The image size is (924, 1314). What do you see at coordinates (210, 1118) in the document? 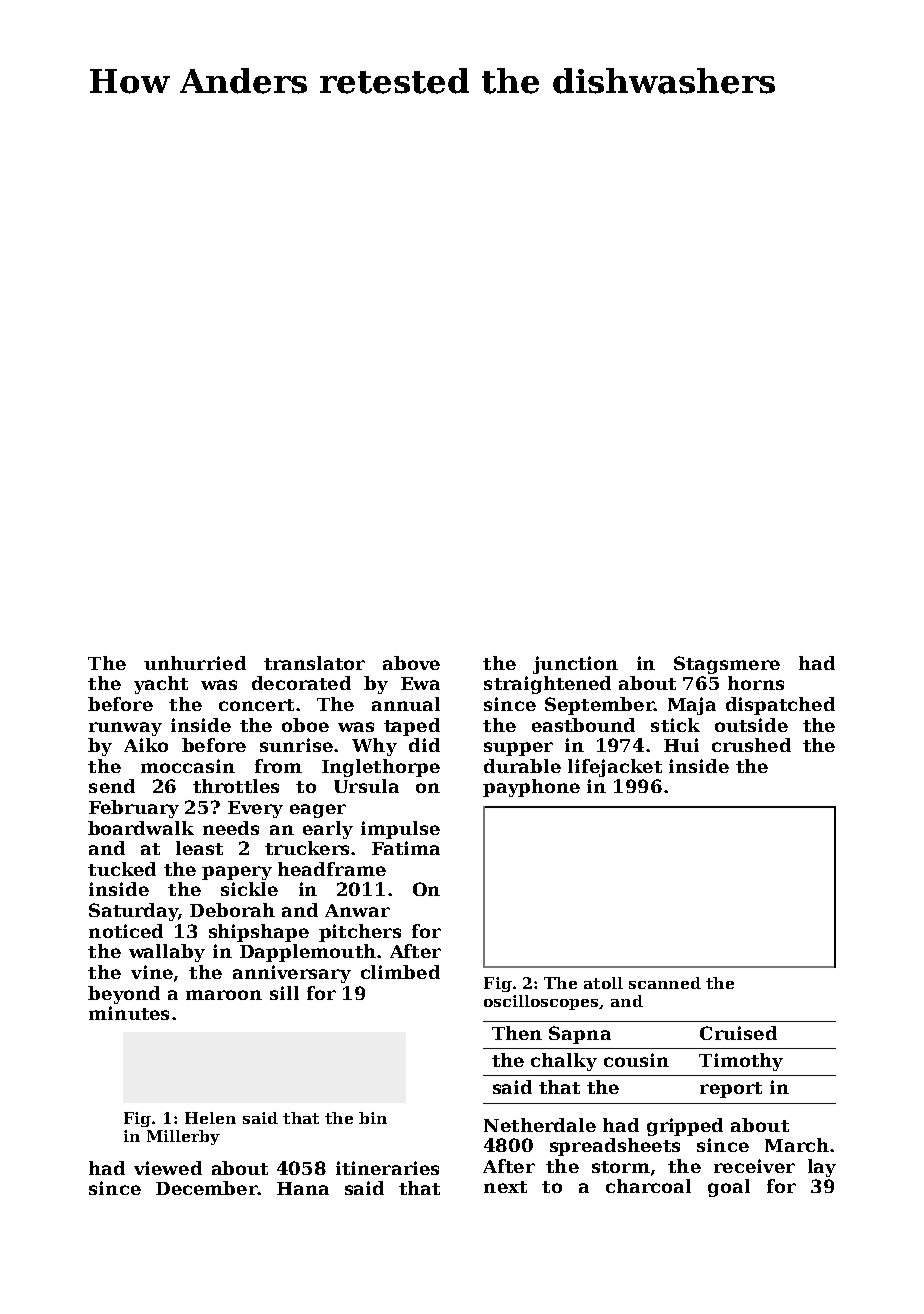
I see `Helen` at bounding box center [210, 1118].
